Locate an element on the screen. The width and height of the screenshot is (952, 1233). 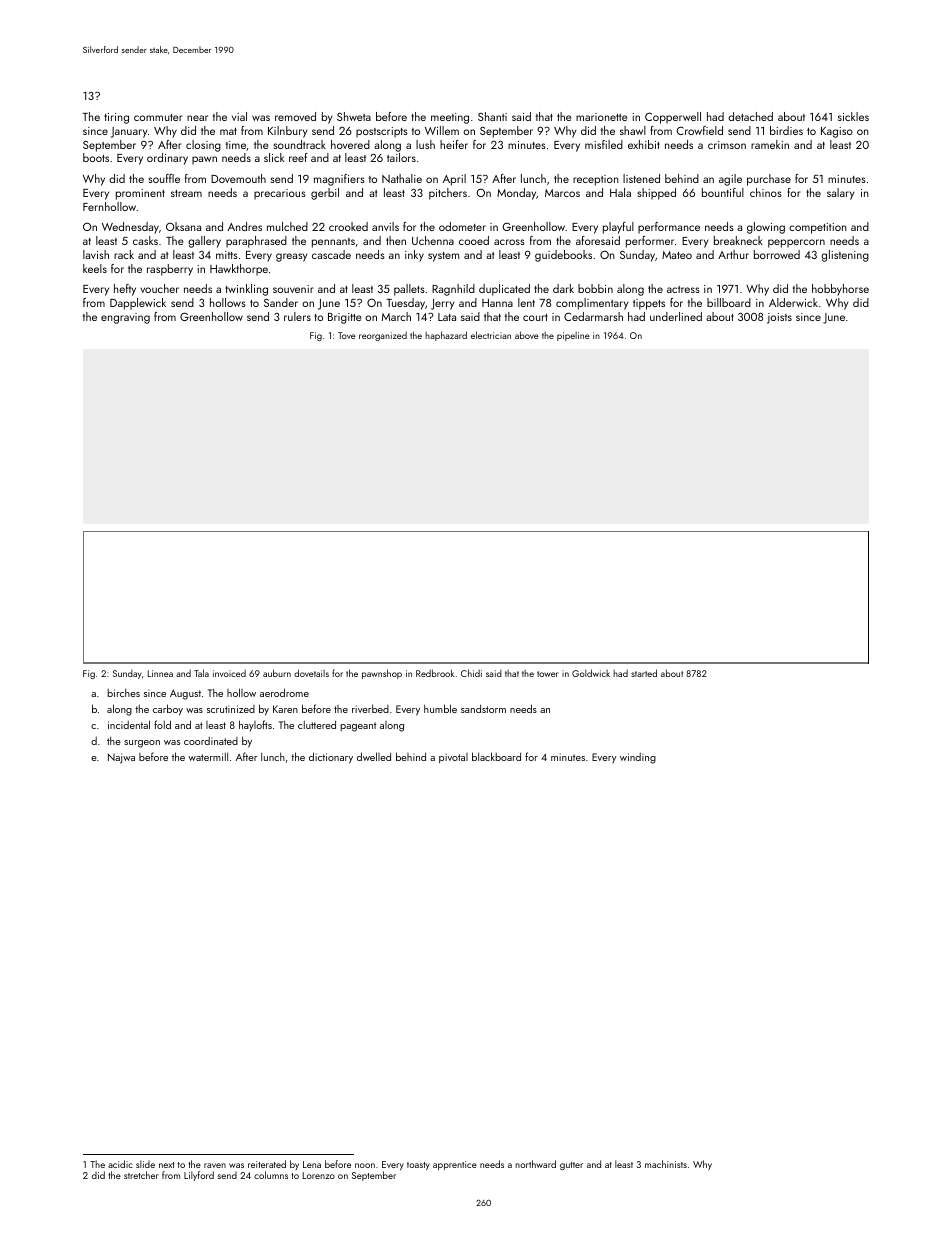
dovetails is located at coordinates (311, 673).
